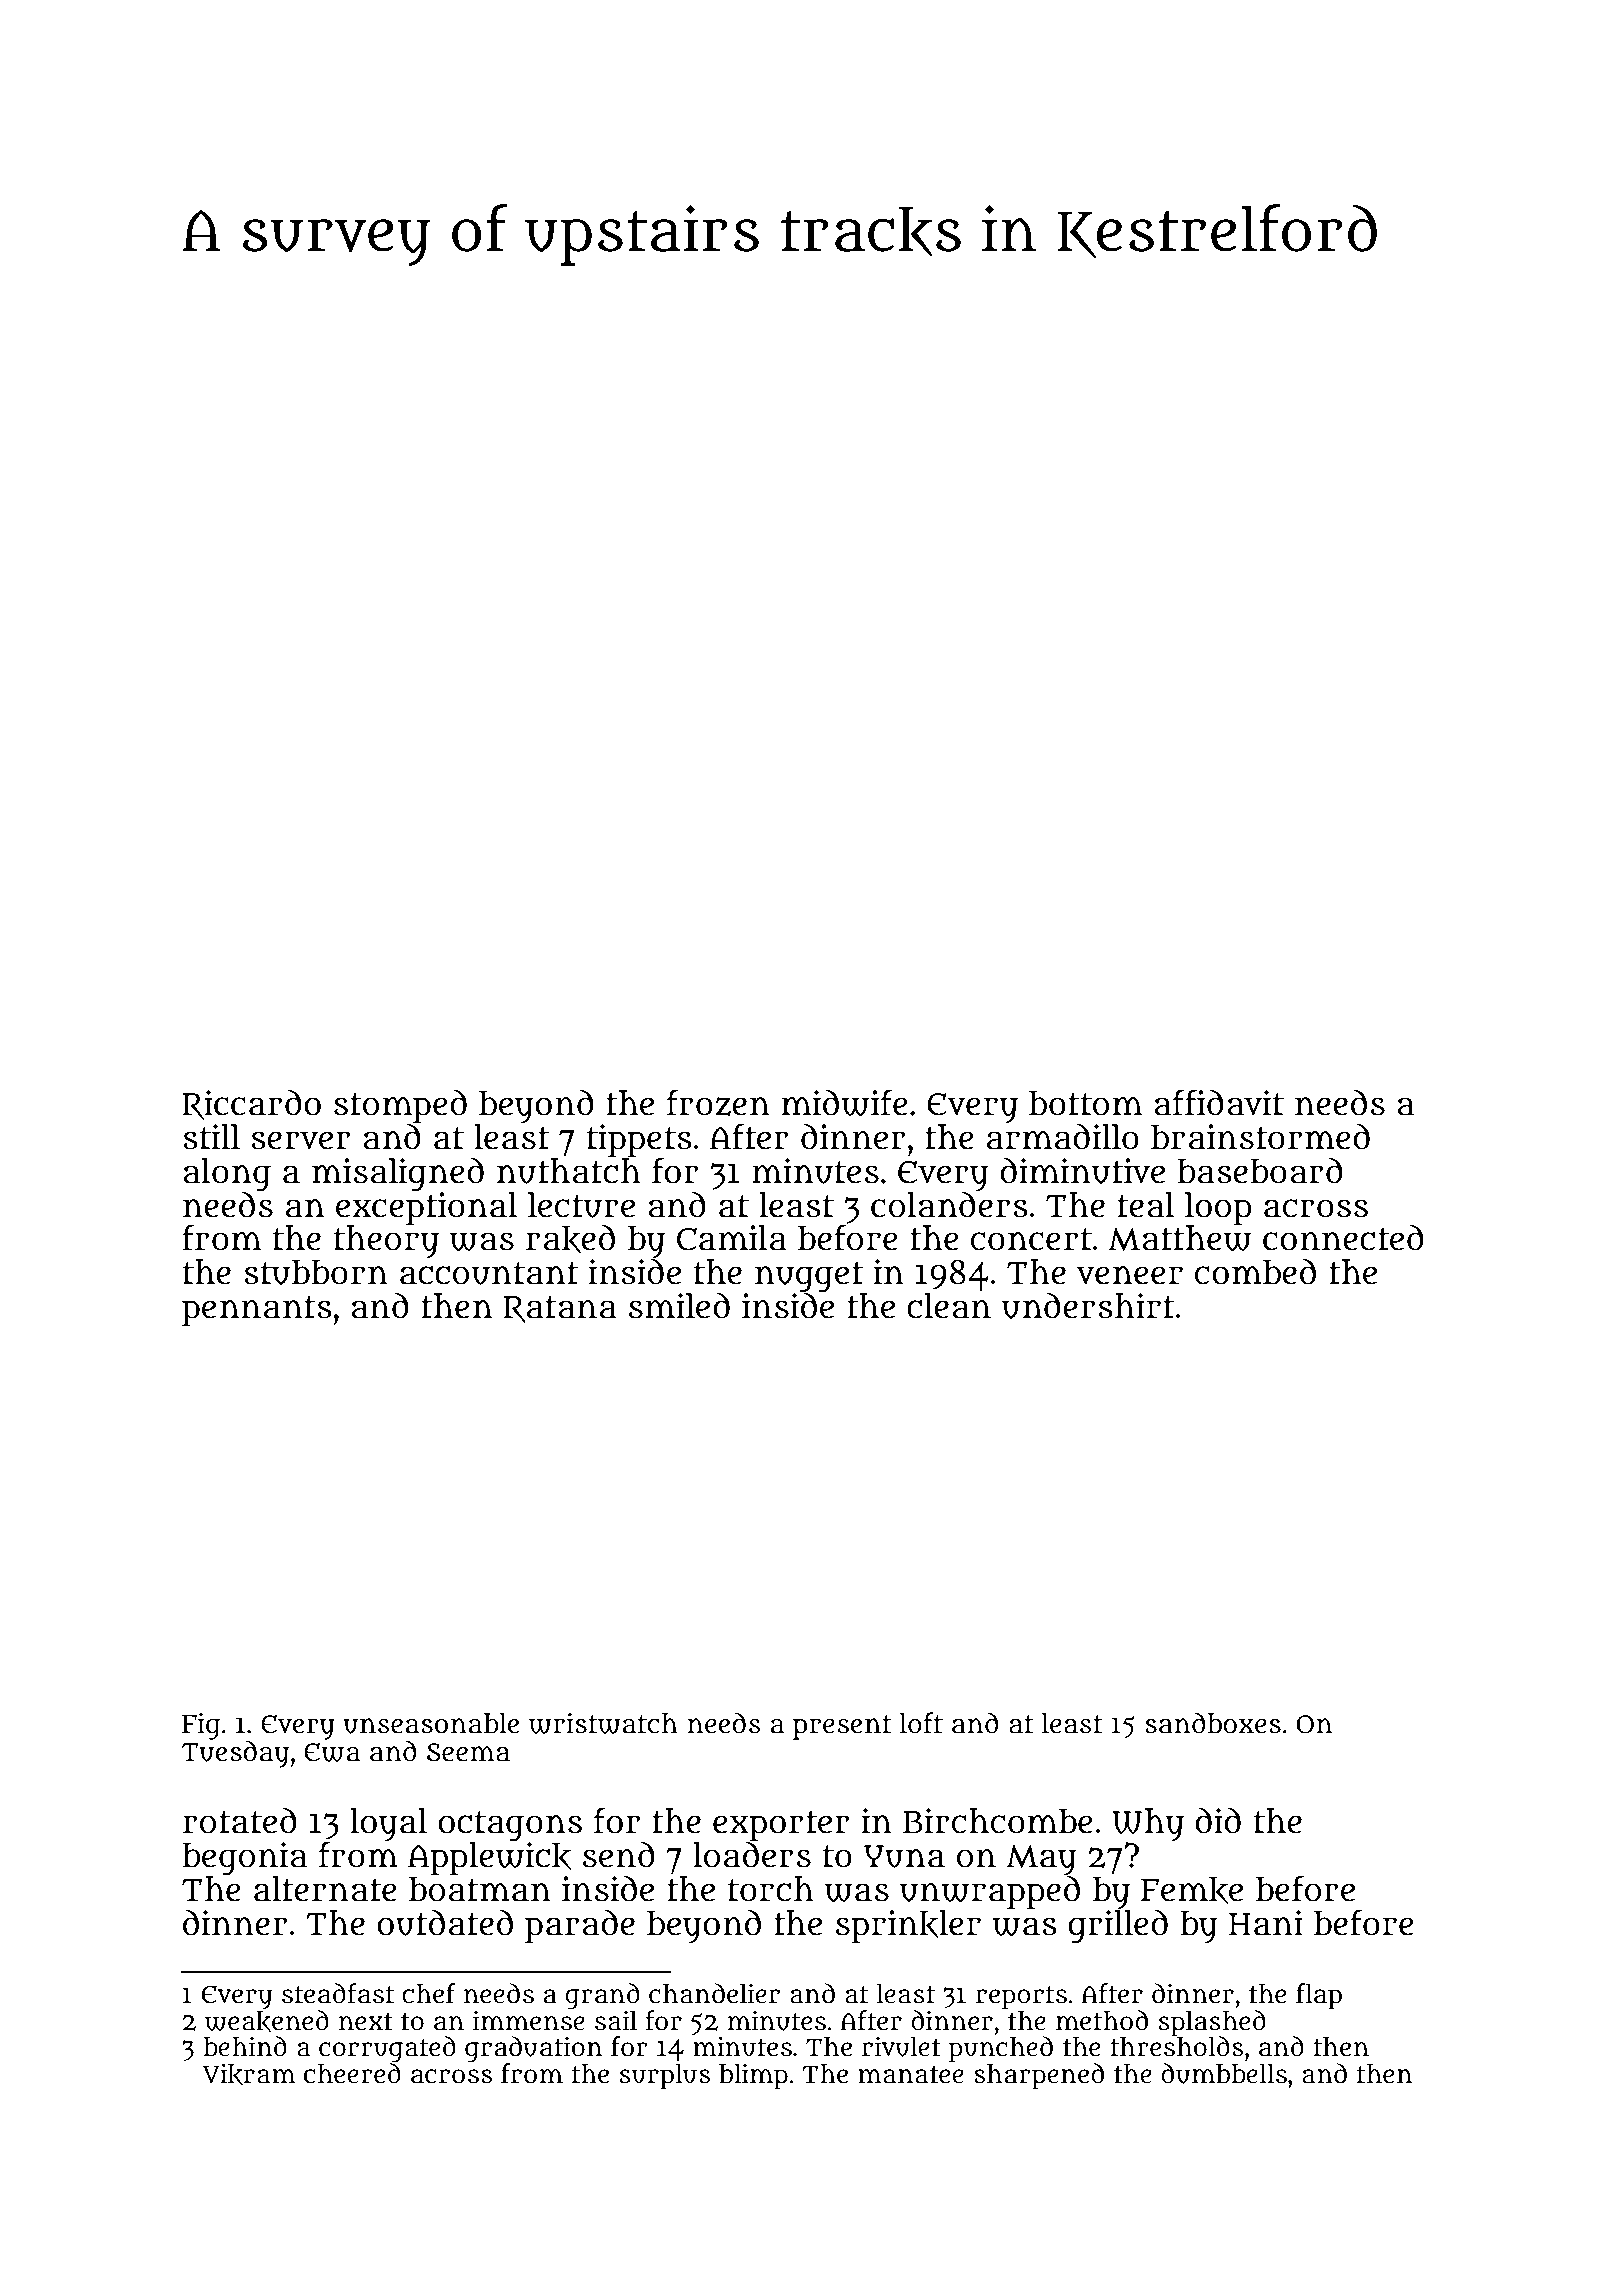  I want to click on Birchcombe, so click(997, 1821).
